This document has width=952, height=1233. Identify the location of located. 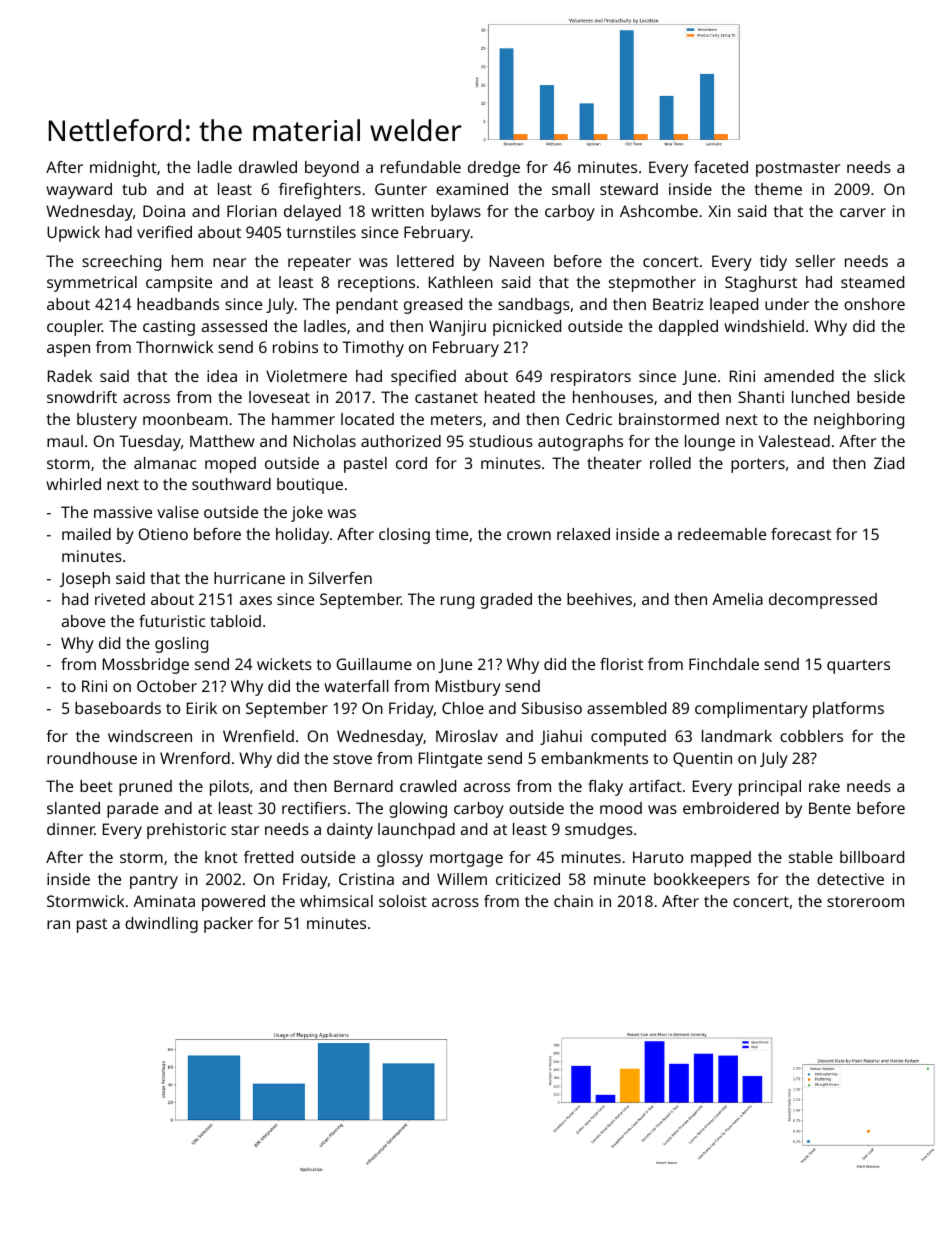
(367, 419).
